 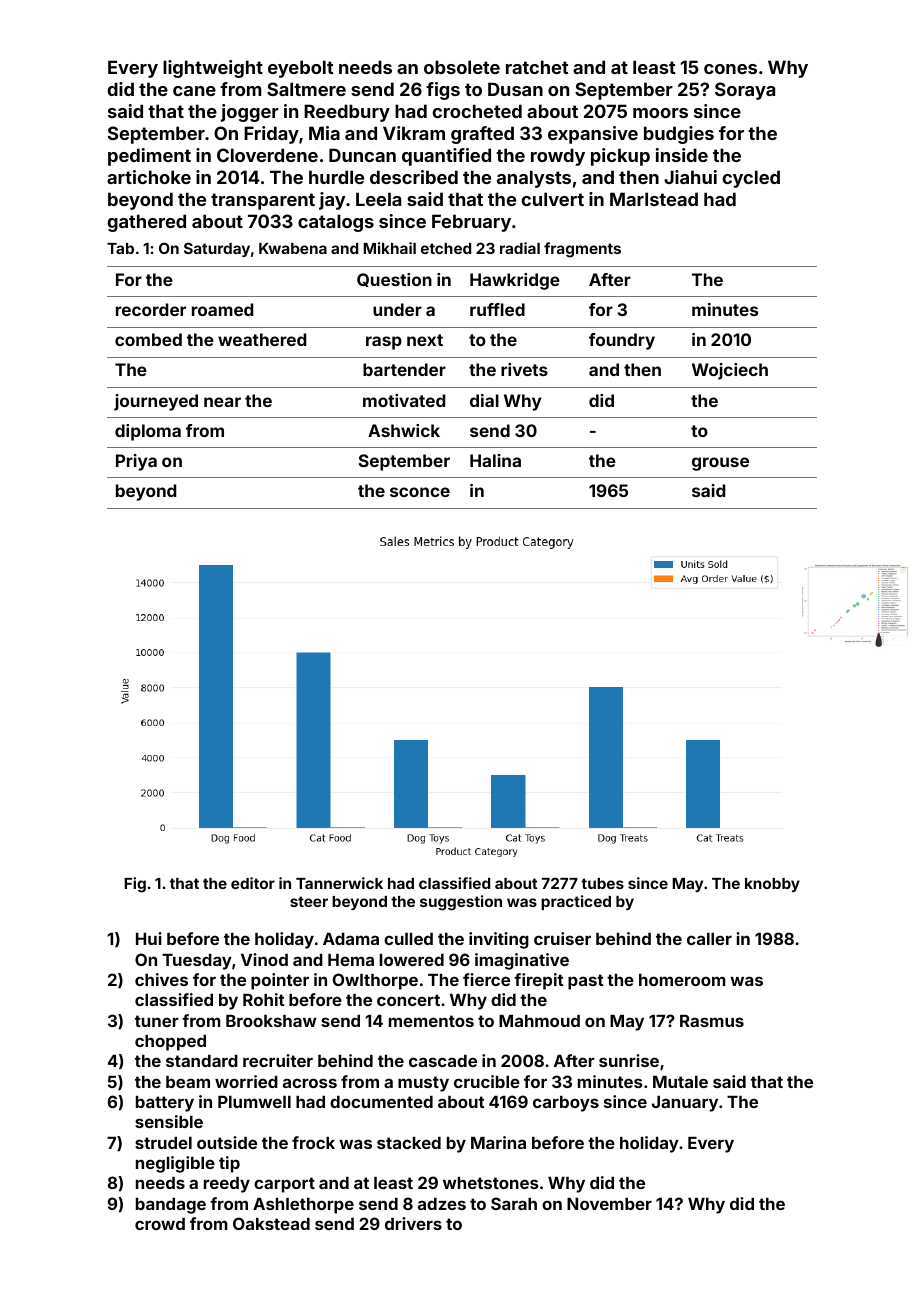 I want to click on budgies, so click(x=679, y=135).
